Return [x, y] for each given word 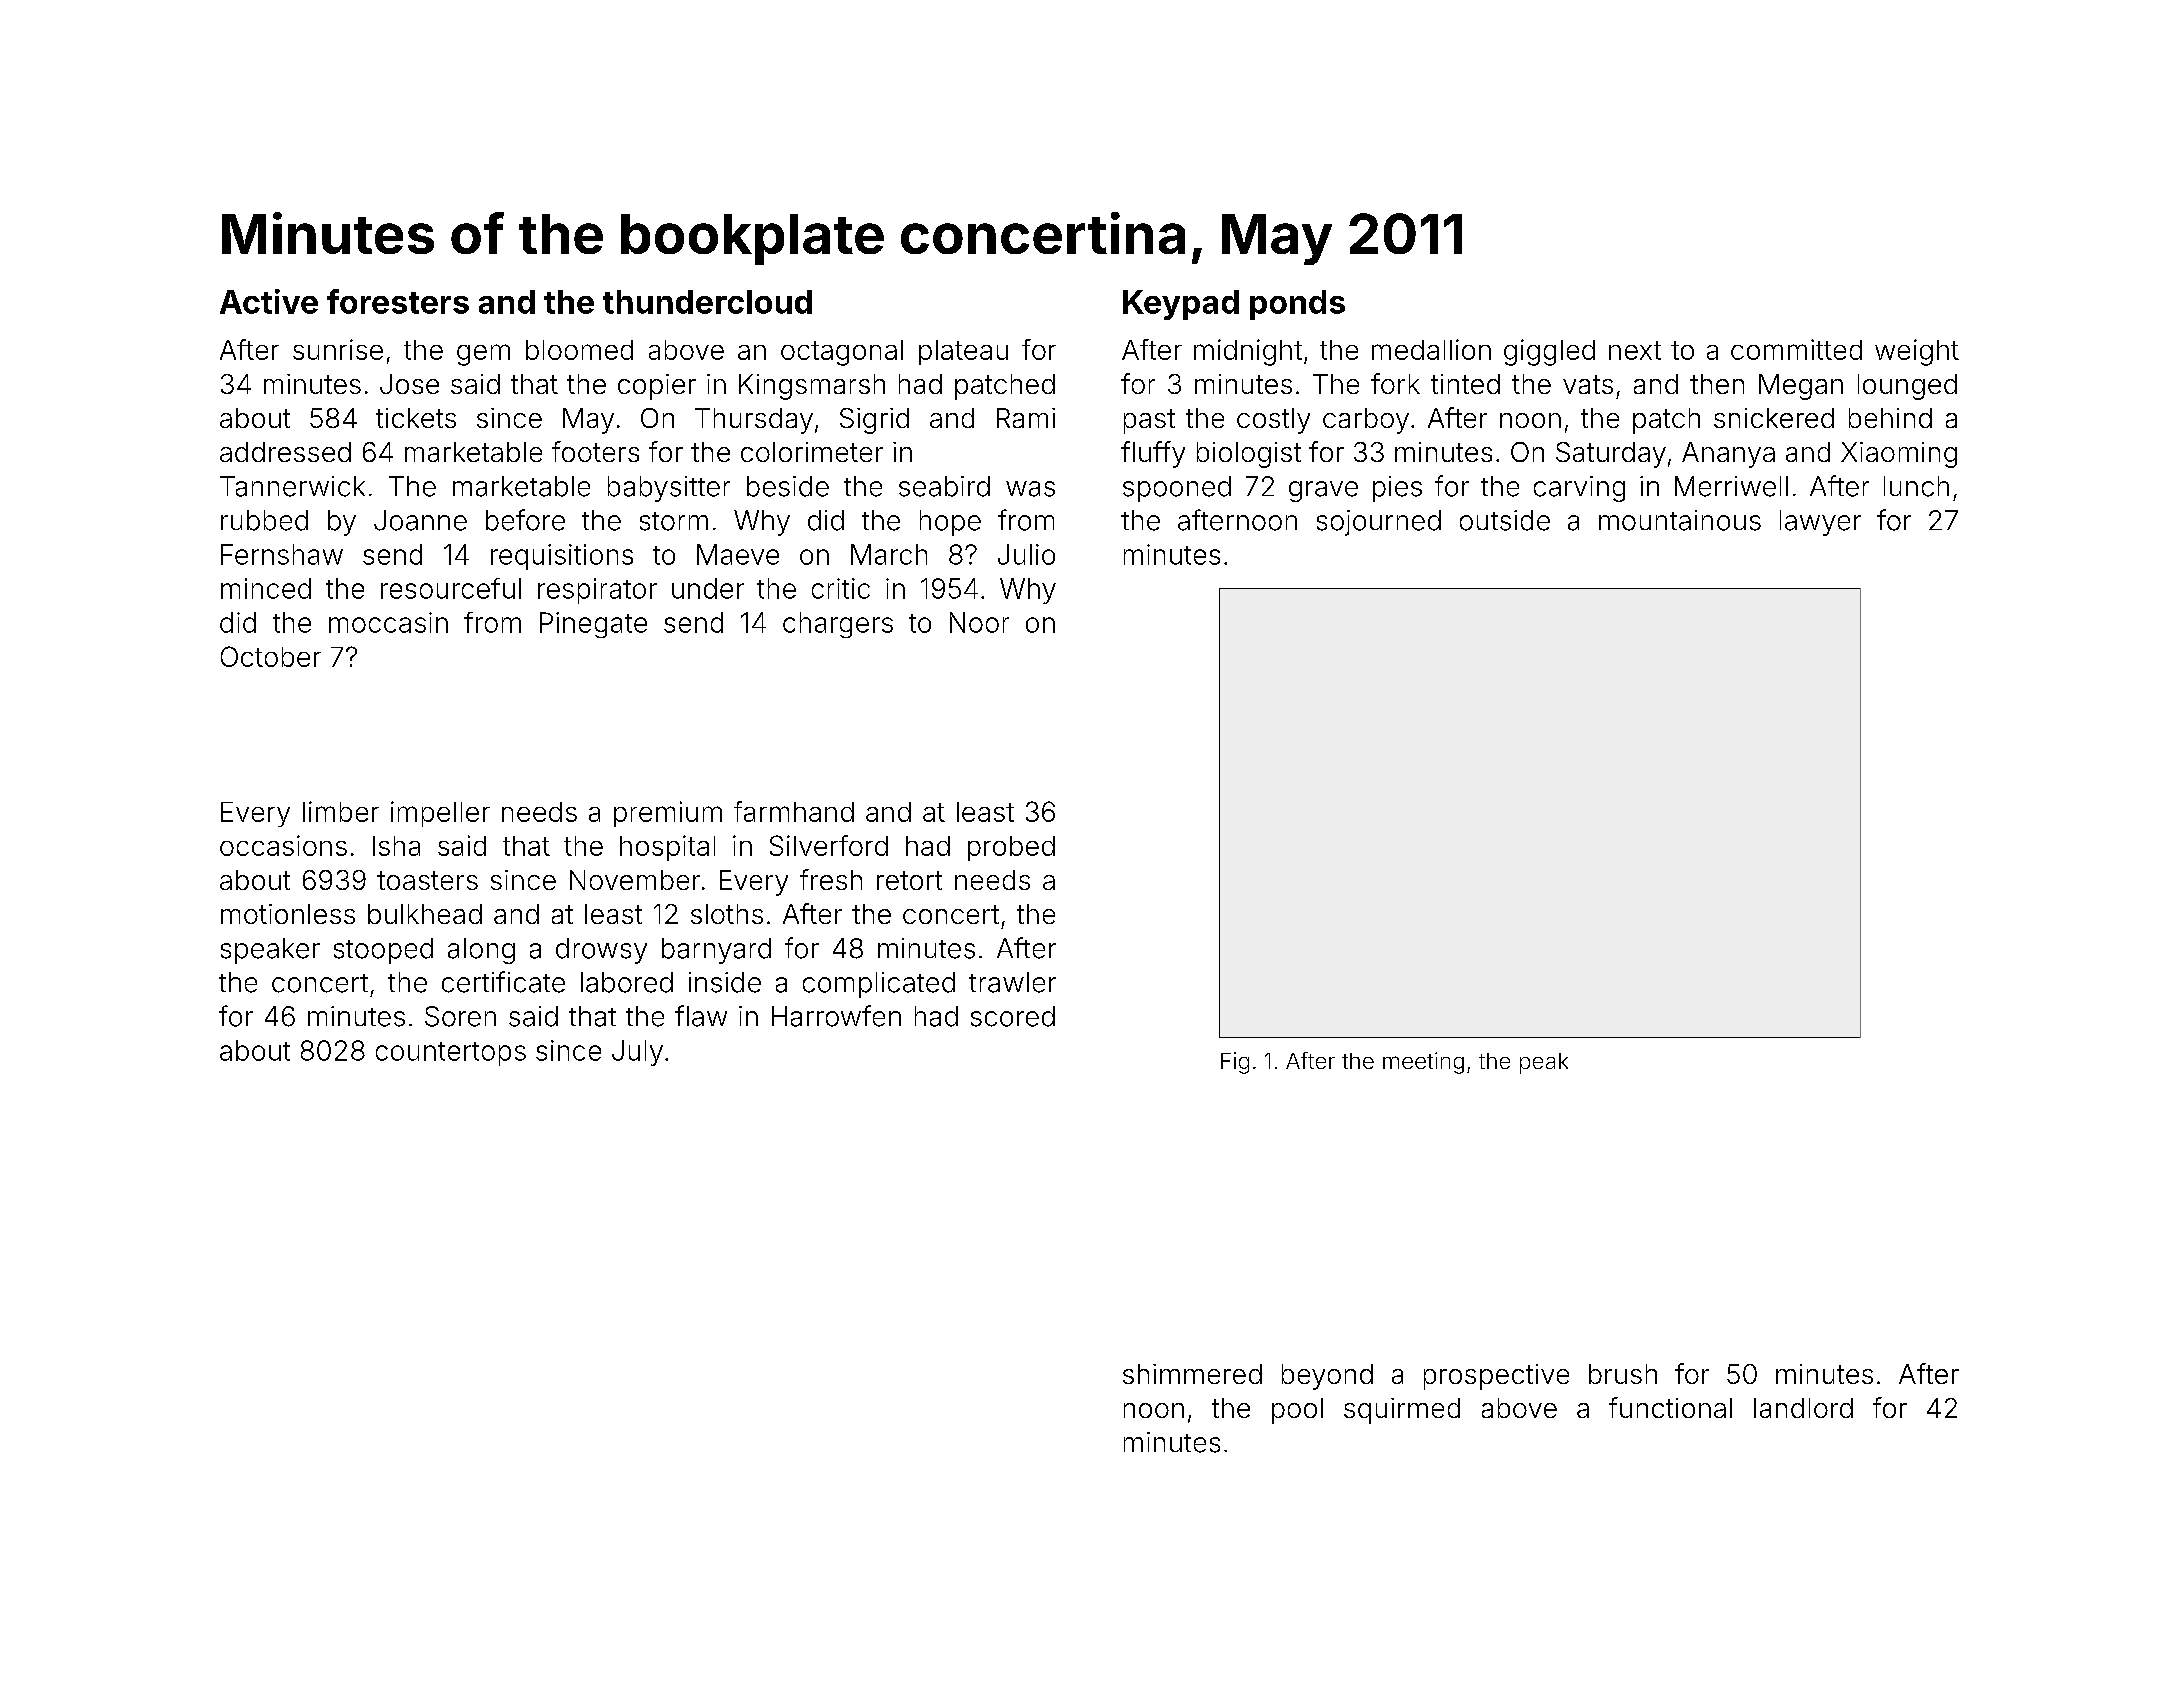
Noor [979, 622]
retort [909, 880]
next [1635, 350]
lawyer [1820, 523]
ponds [1297, 305]
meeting [1423, 1063]
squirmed [1402, 1411]
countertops [451, 1054]
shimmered [1192, 1374]
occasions [283, 845]
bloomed [579, 350]
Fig [1235, 1063]
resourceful [451, 588]
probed [1011, 848]
